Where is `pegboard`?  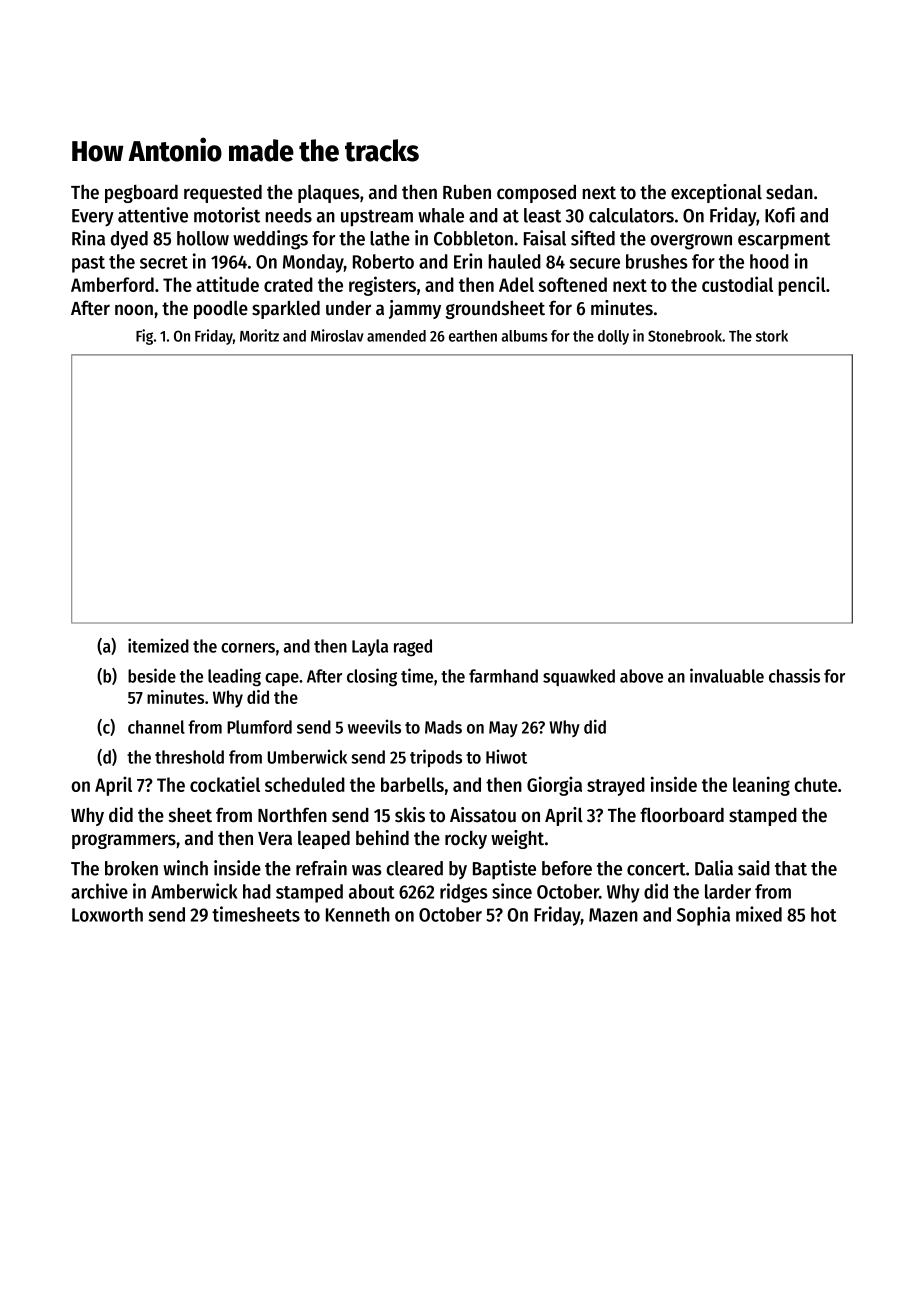 pegboard is located at coordinates (141, 194).
